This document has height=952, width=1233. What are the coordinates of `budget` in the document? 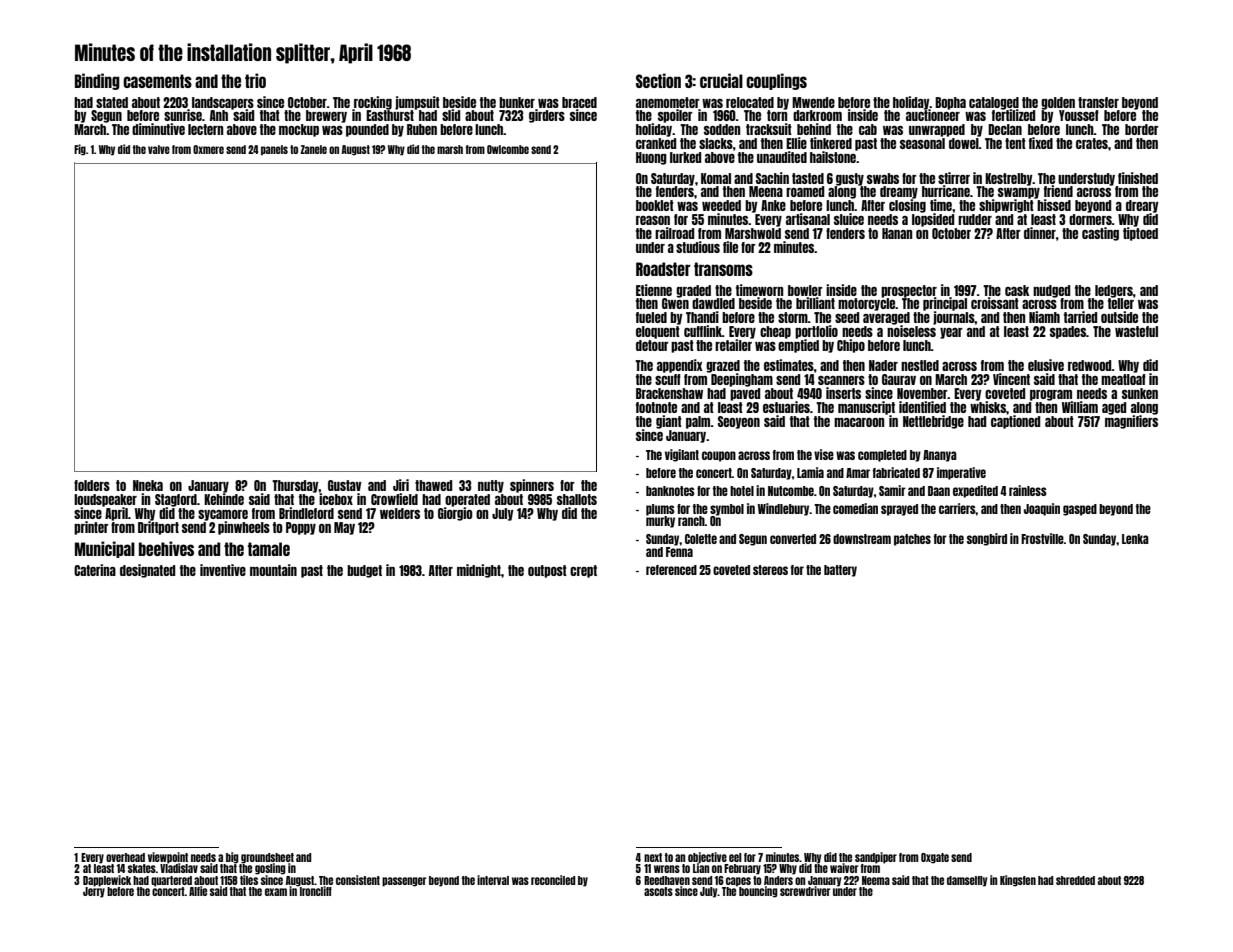 It's located at (364, 571).
